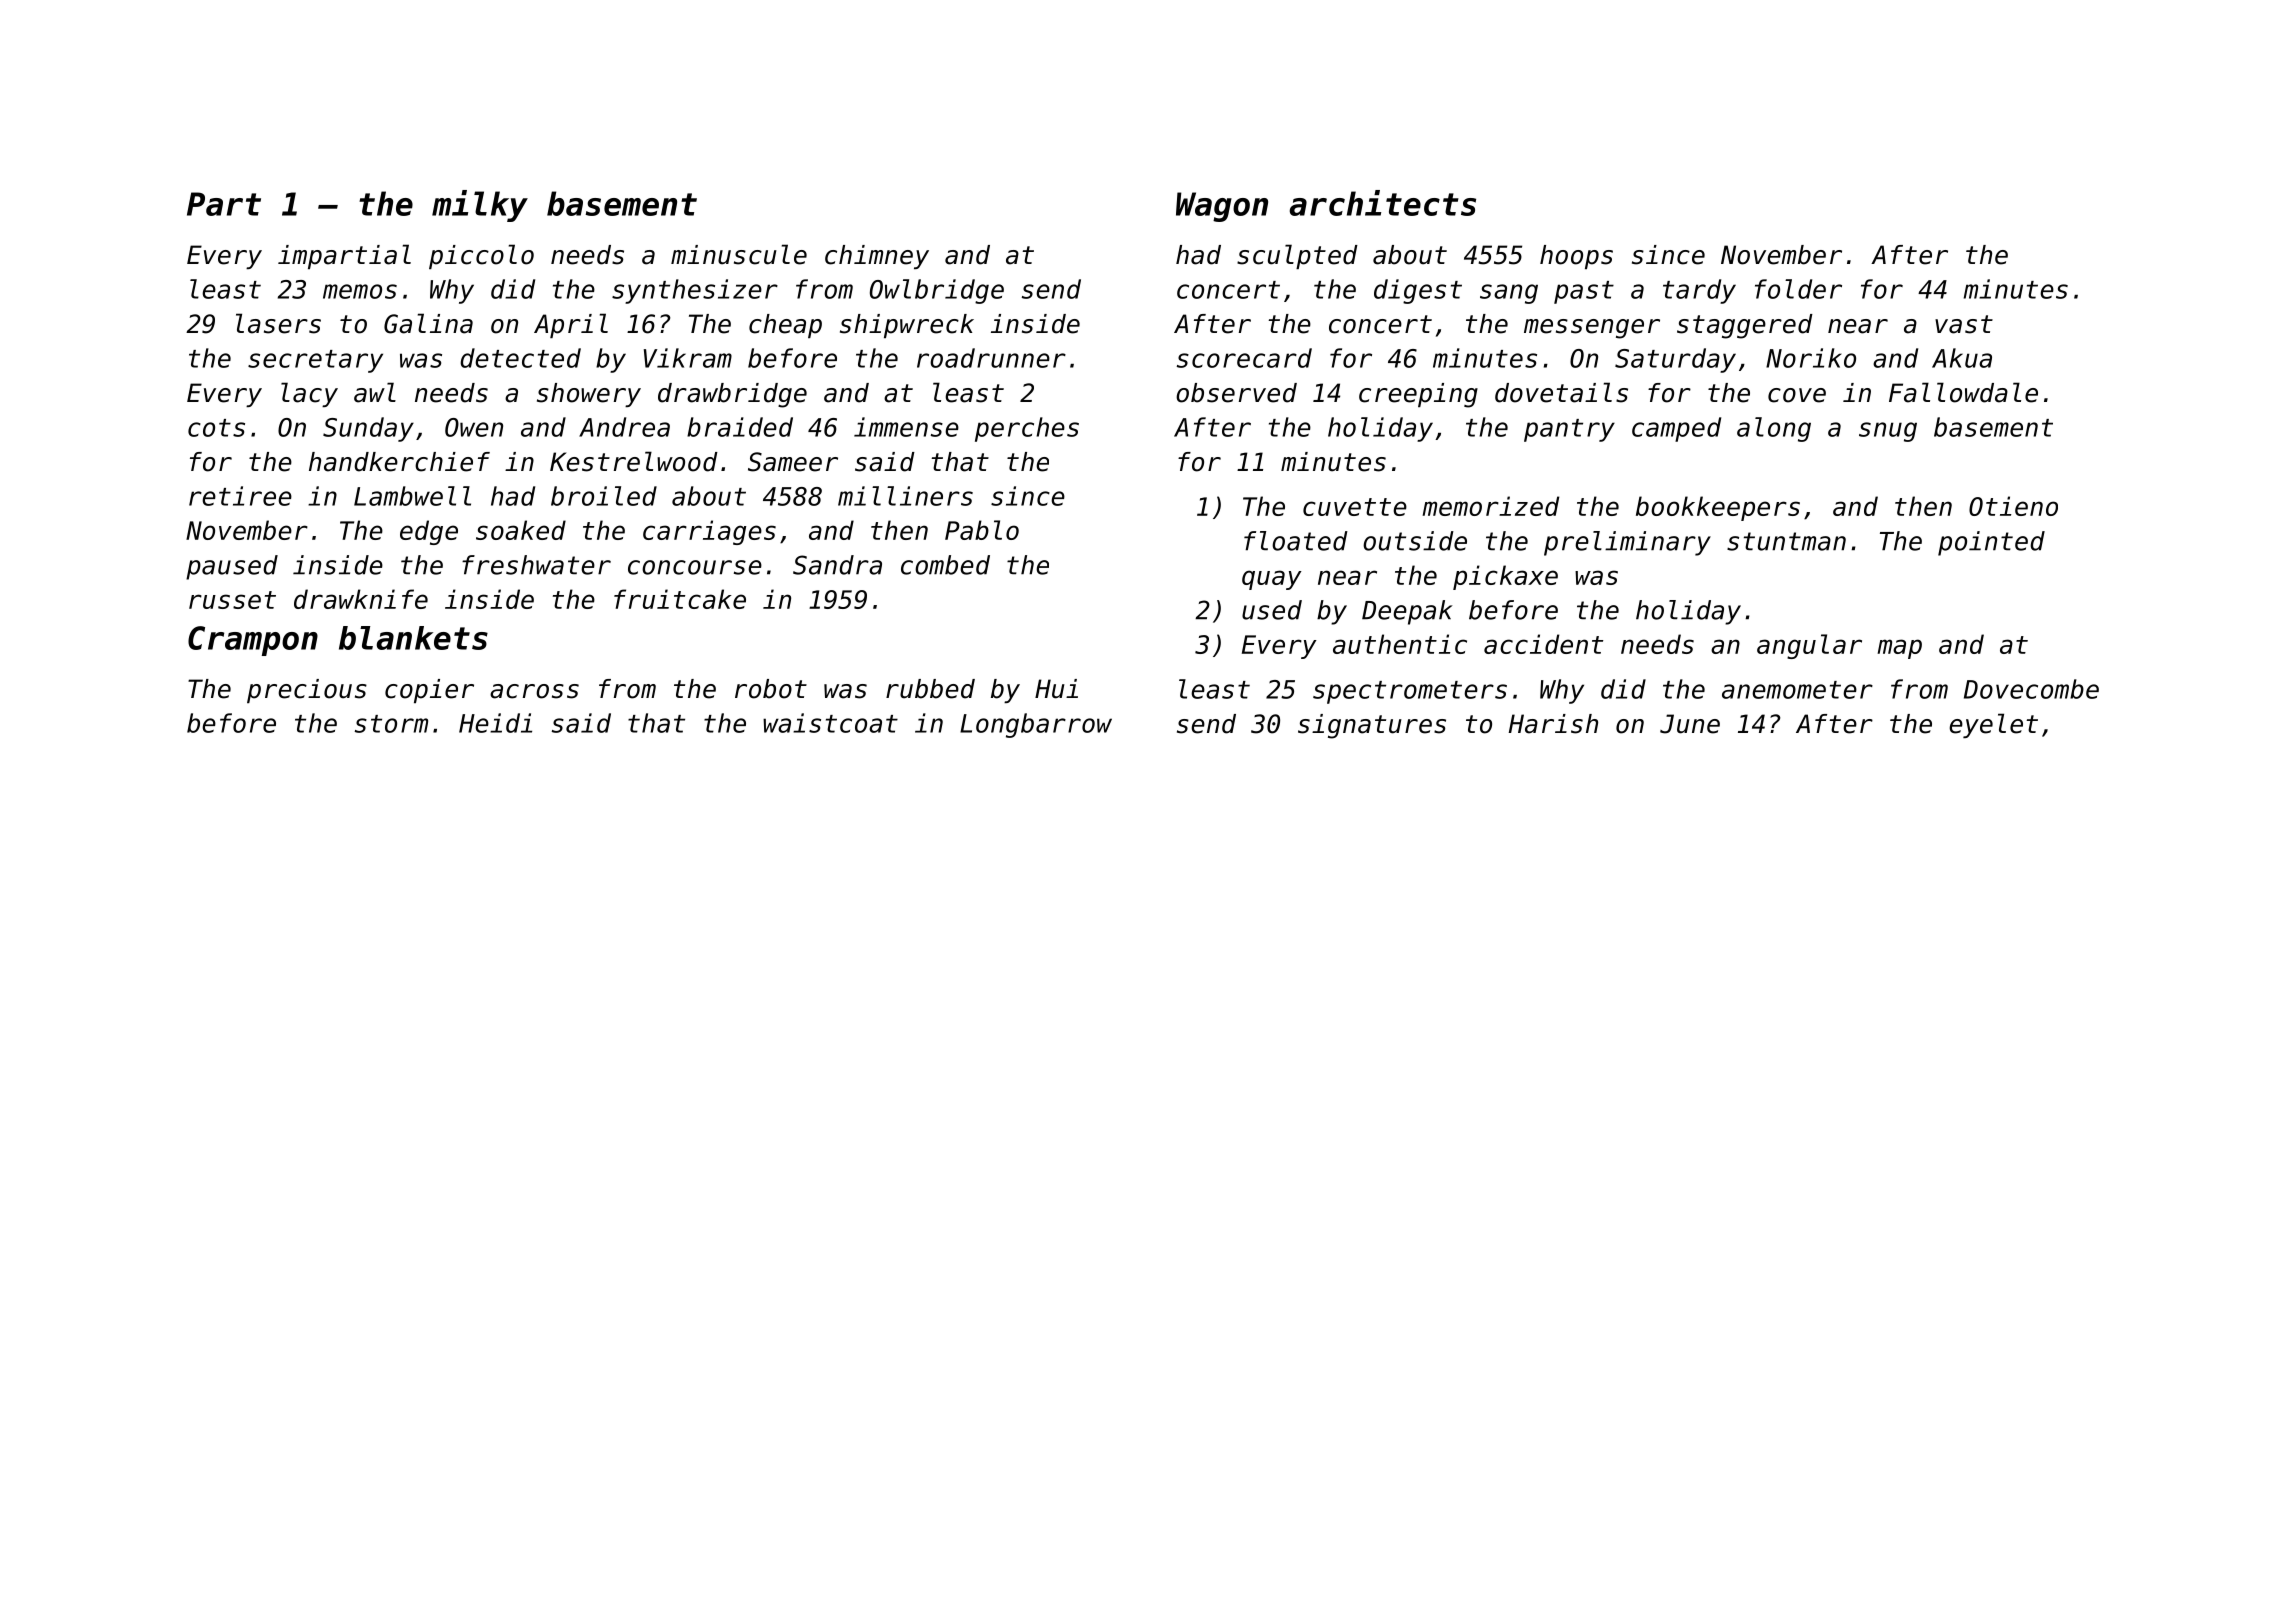 The image size is (2292, 1620). Describe the element at coordinates (830, 723) in the screenshot. I see `waistcoat` at that location.
